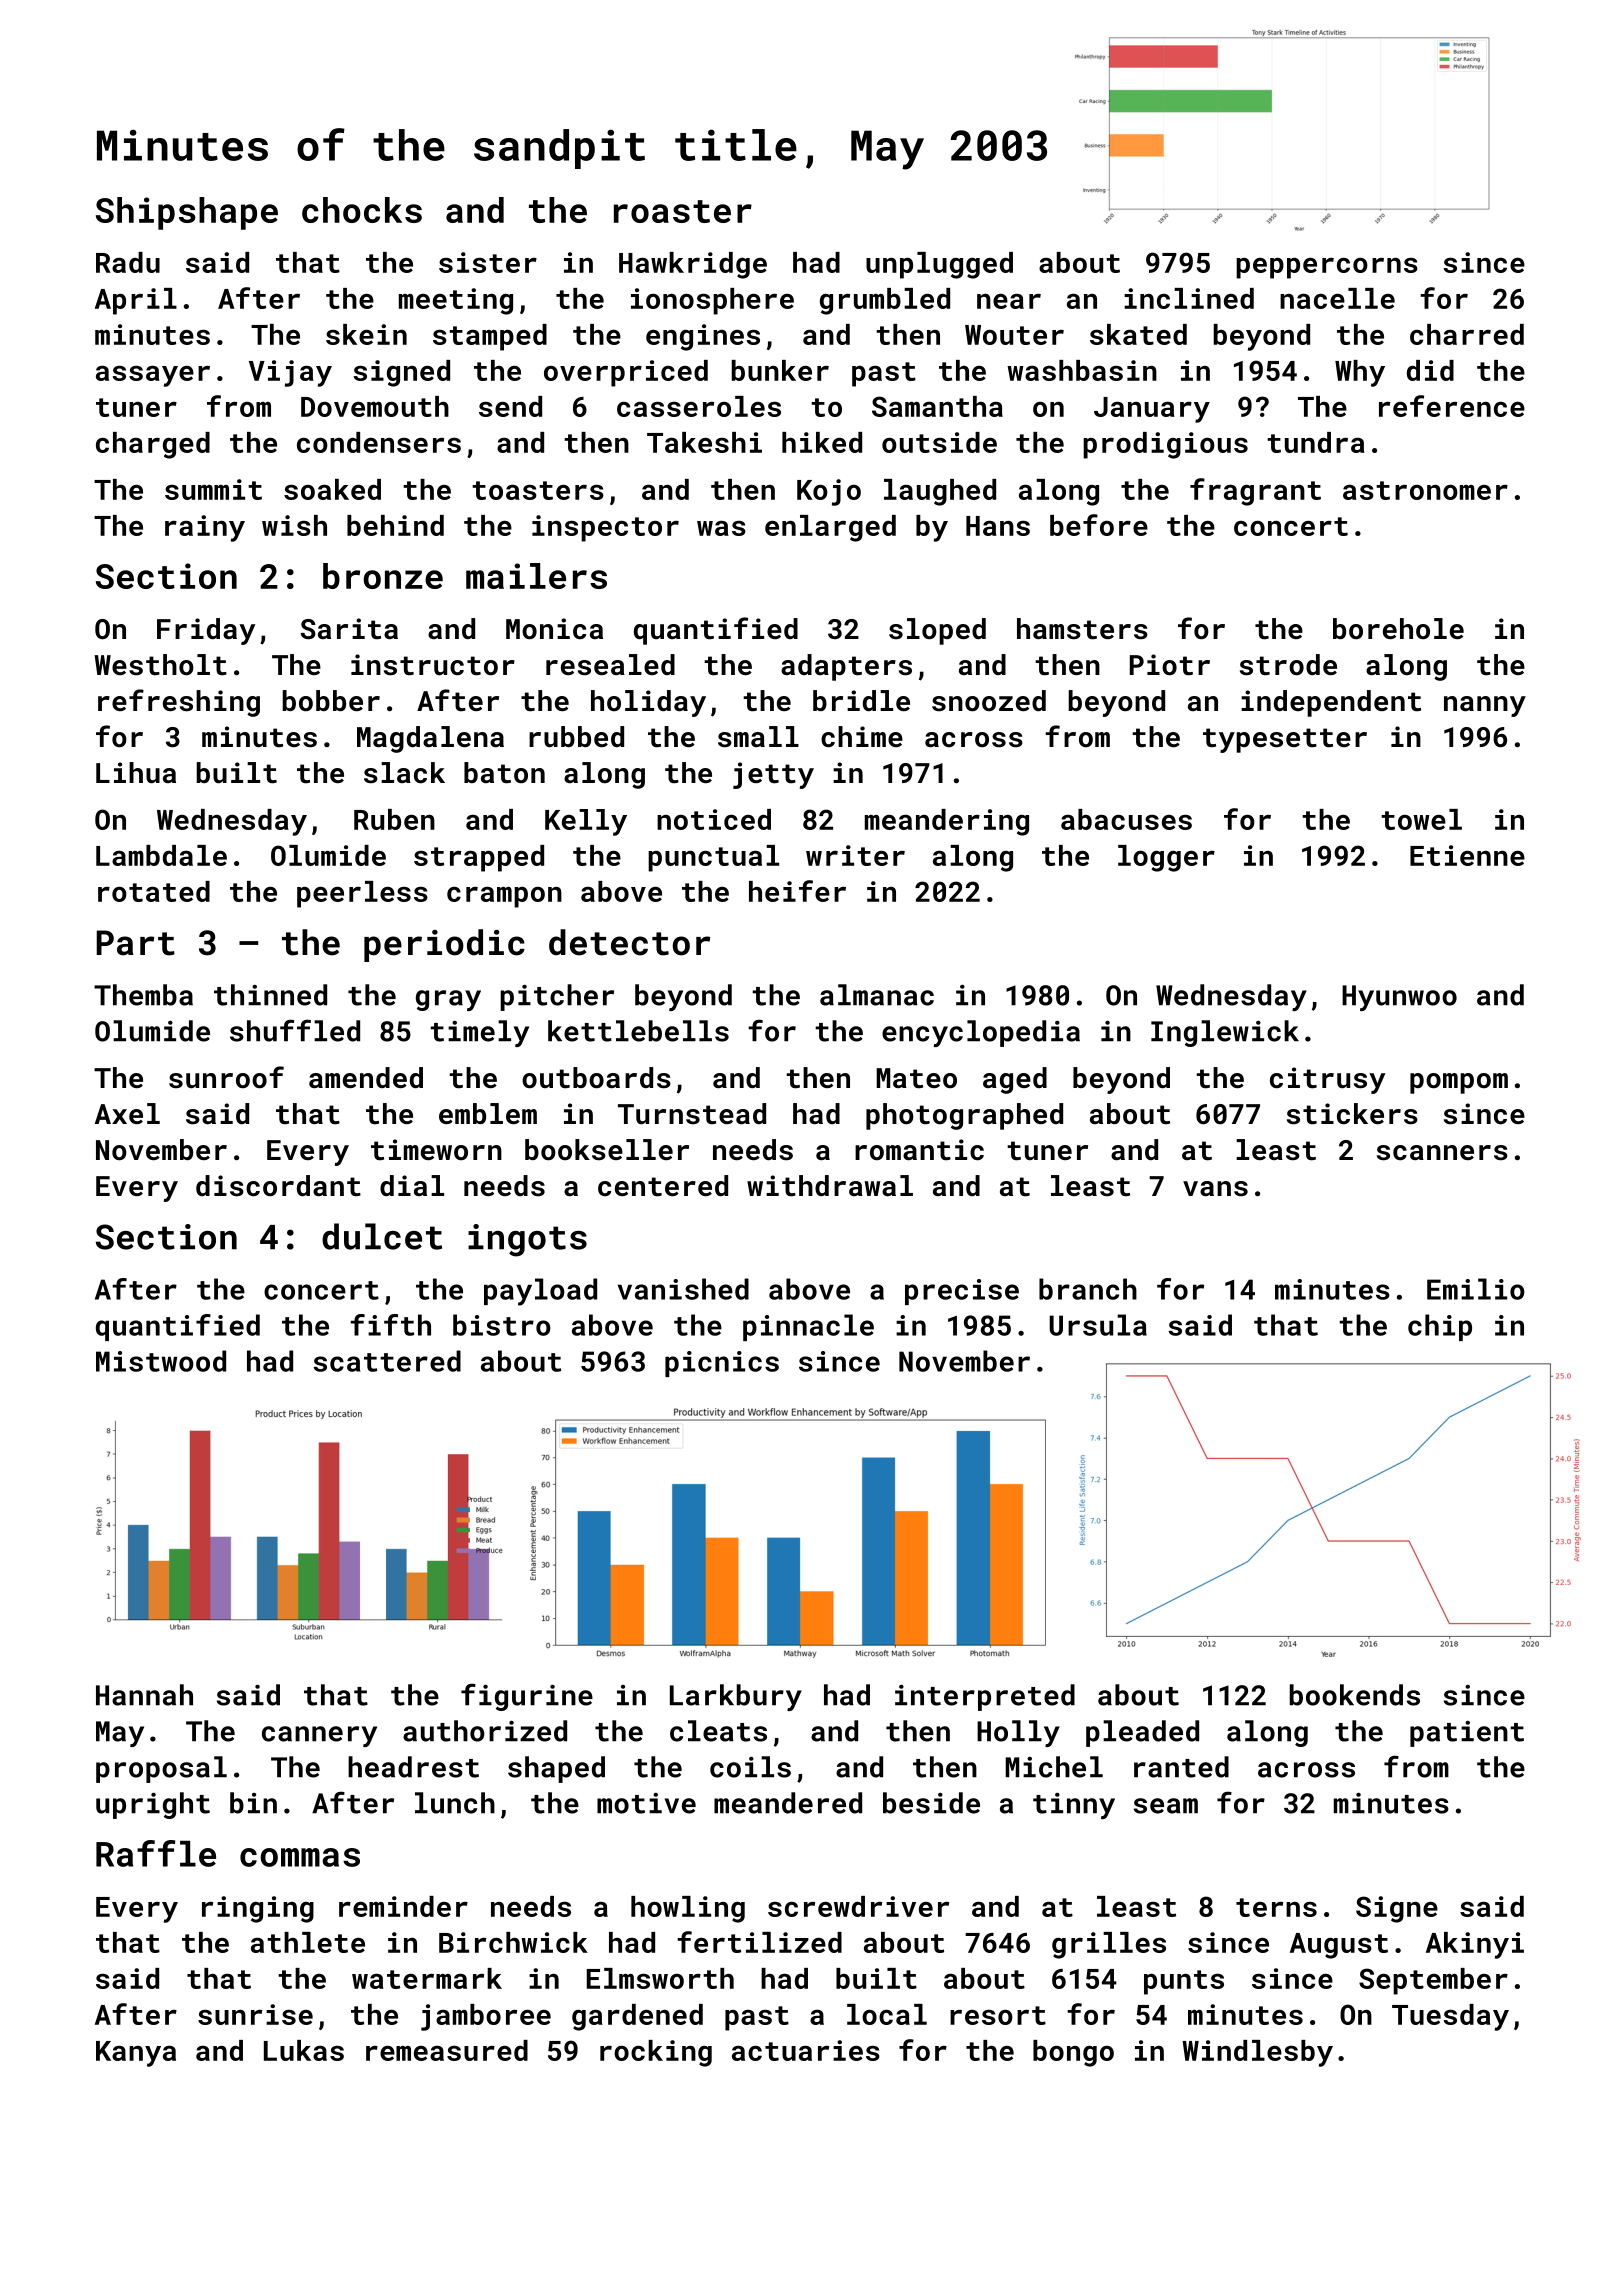  Describe the element at coordinates (179, 703) in the image. I see `refreshing` at that location.
